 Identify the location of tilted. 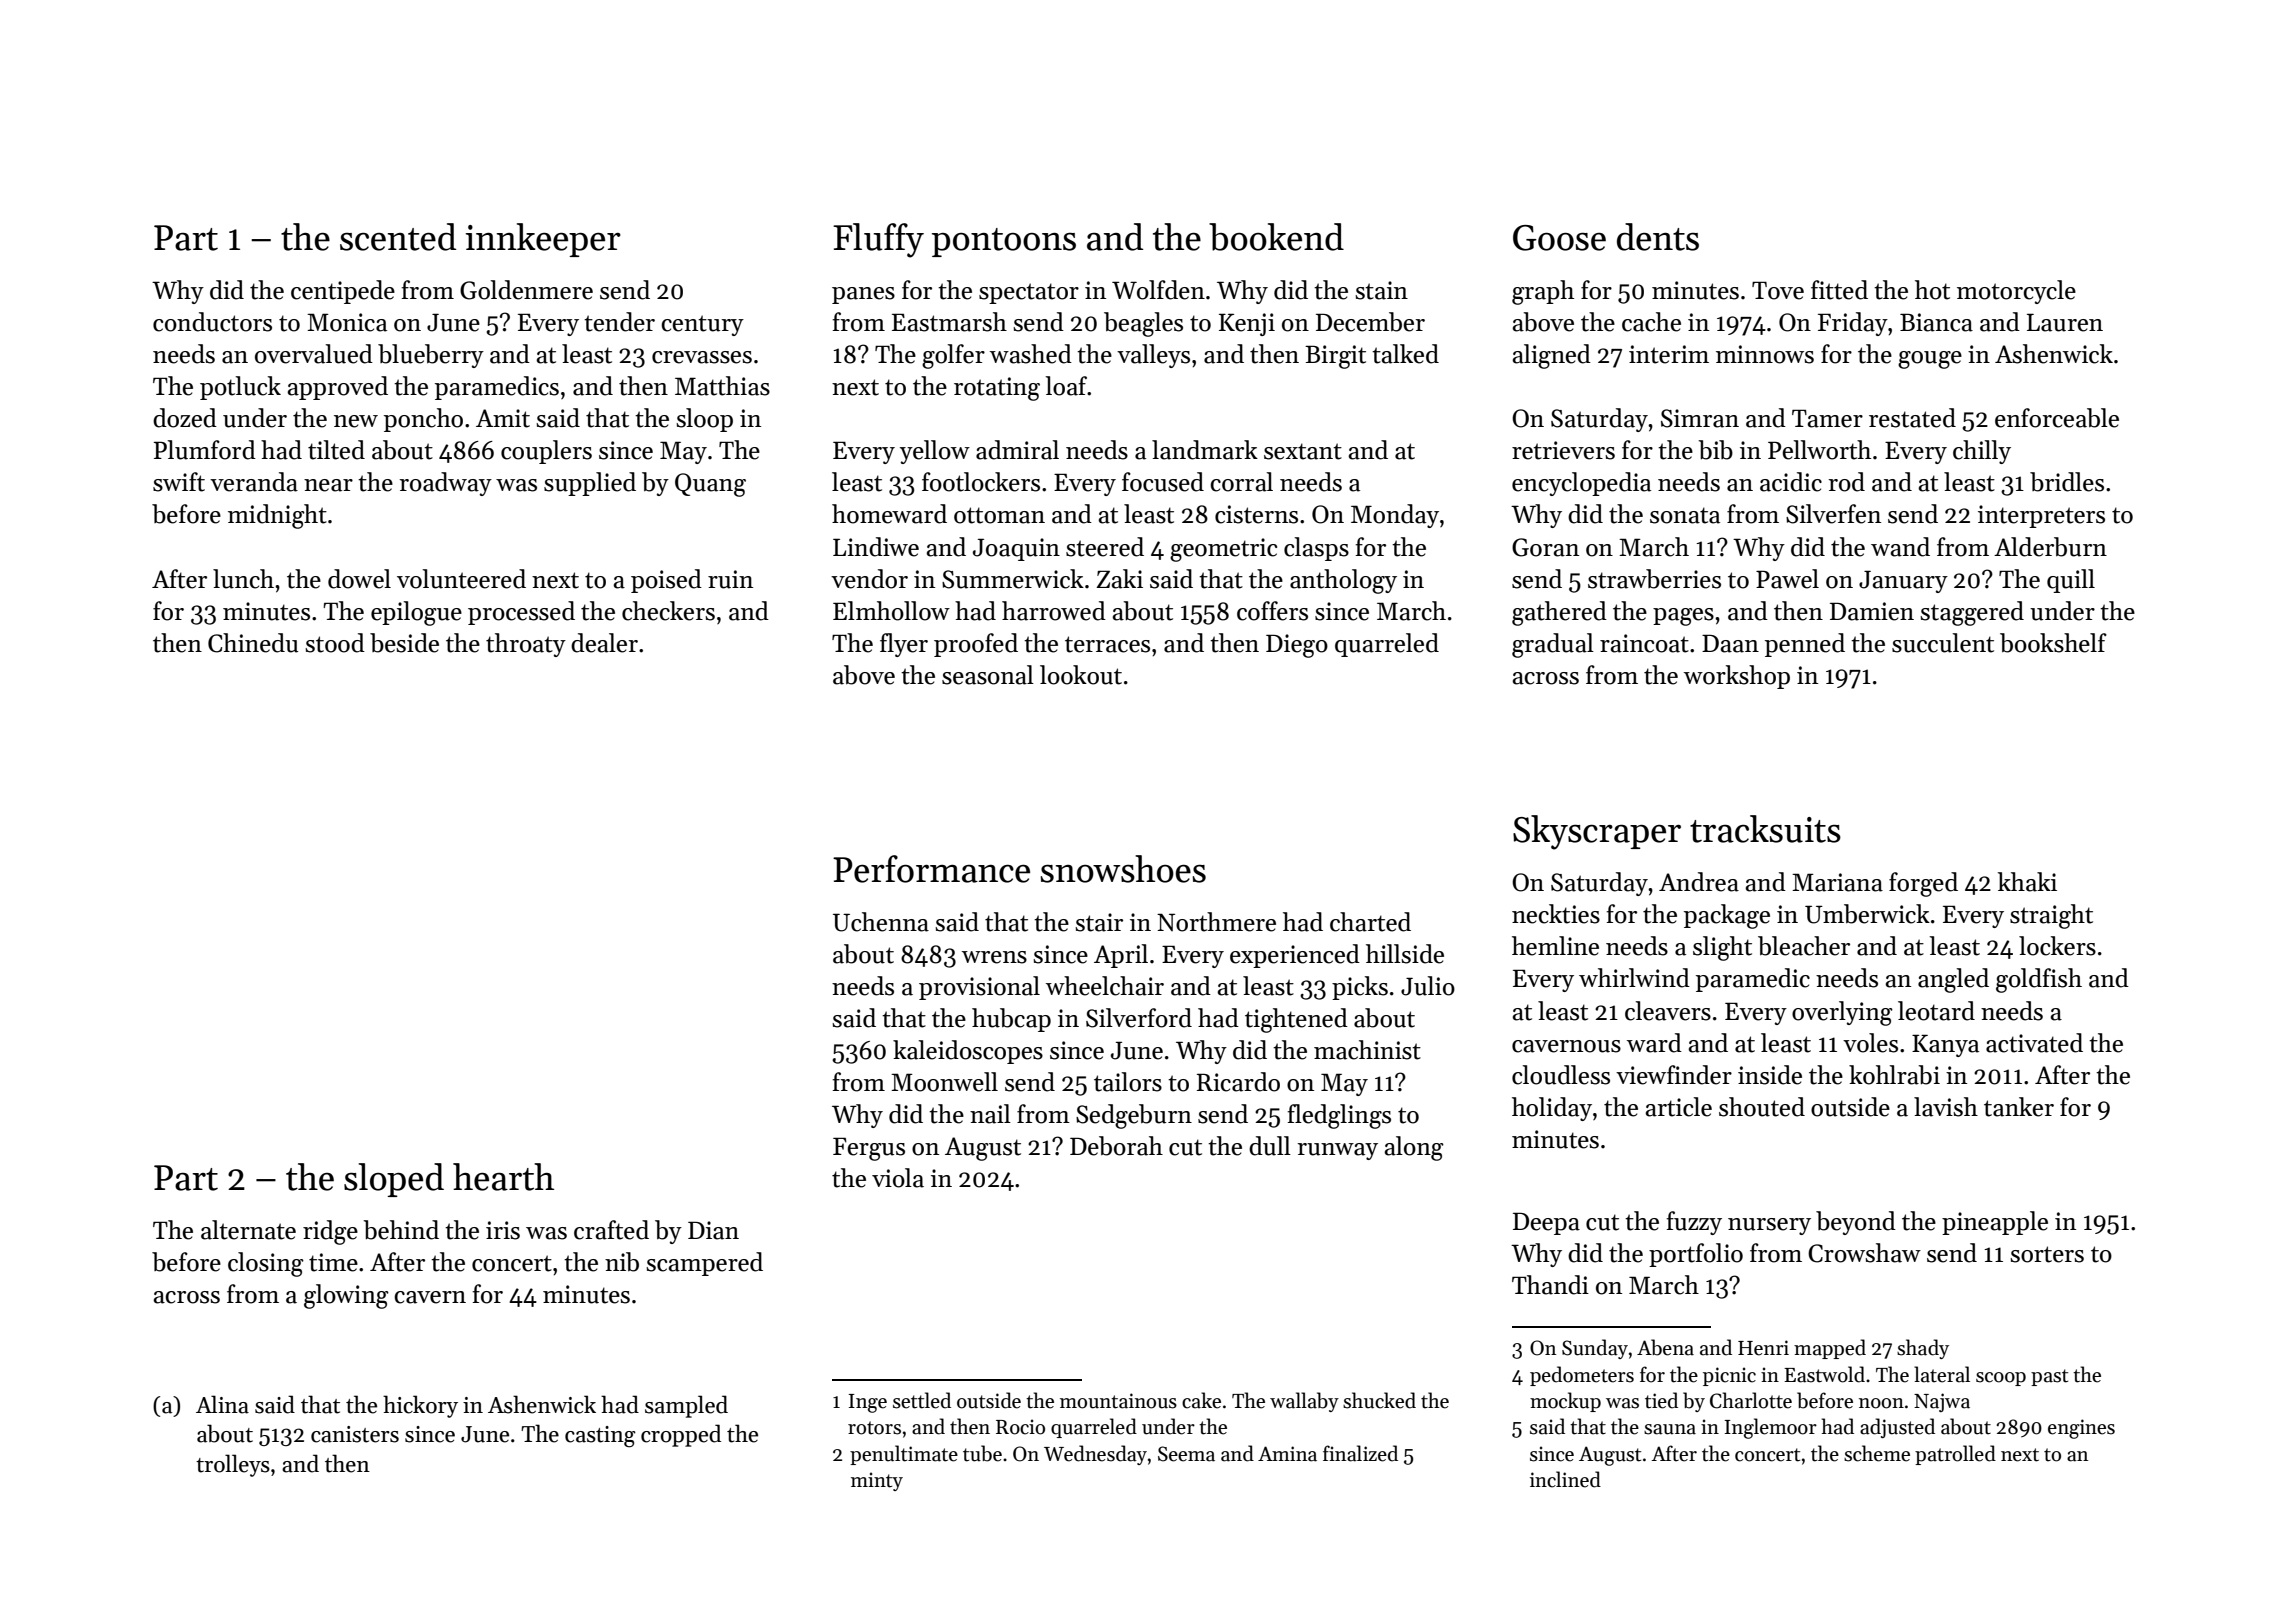
(336, 450).
